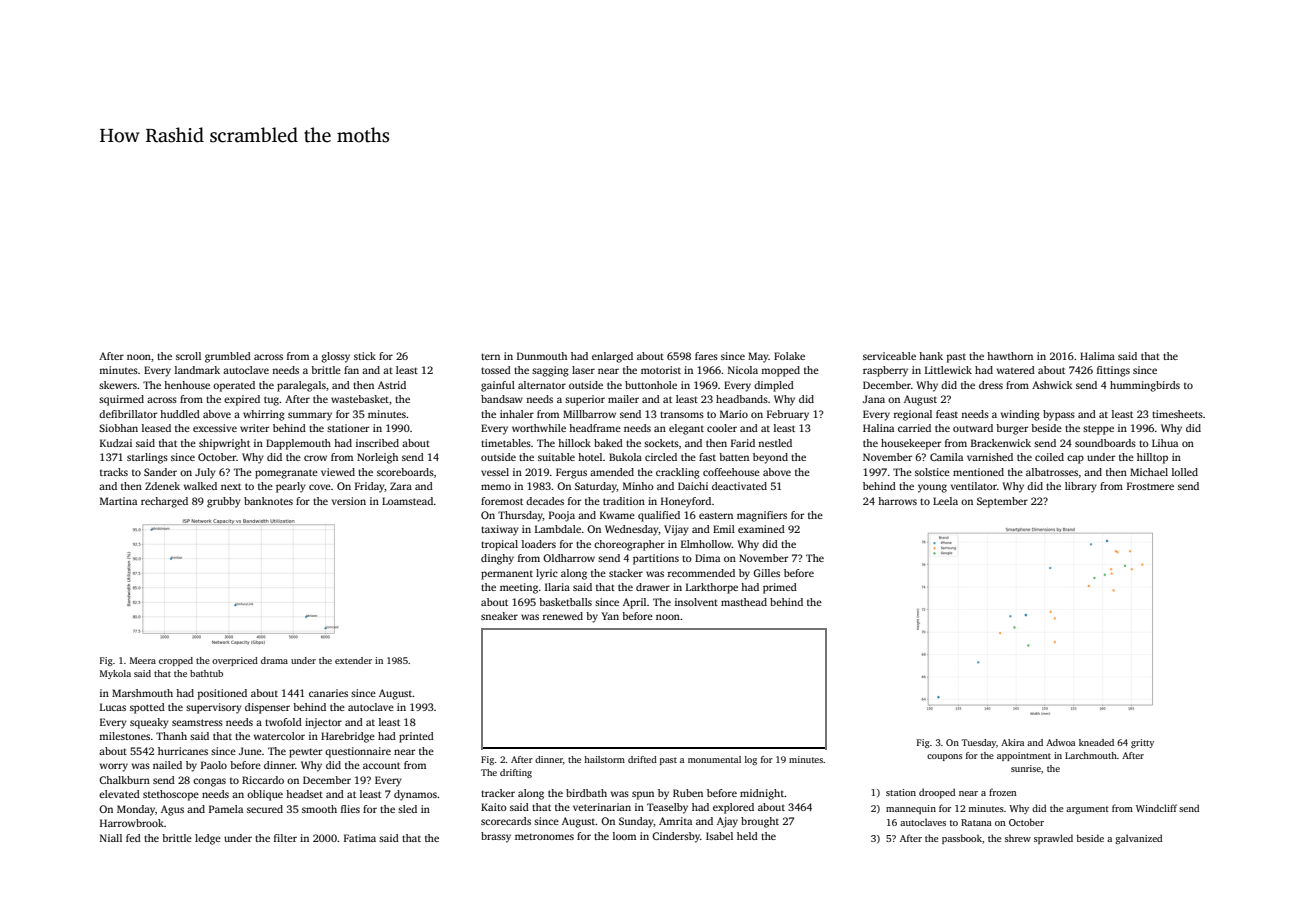 The width and height of the screenshot is (1308, 924). Describe the element at coordinates (328, 693) in the screenshot. I see `canaries` at that location.
